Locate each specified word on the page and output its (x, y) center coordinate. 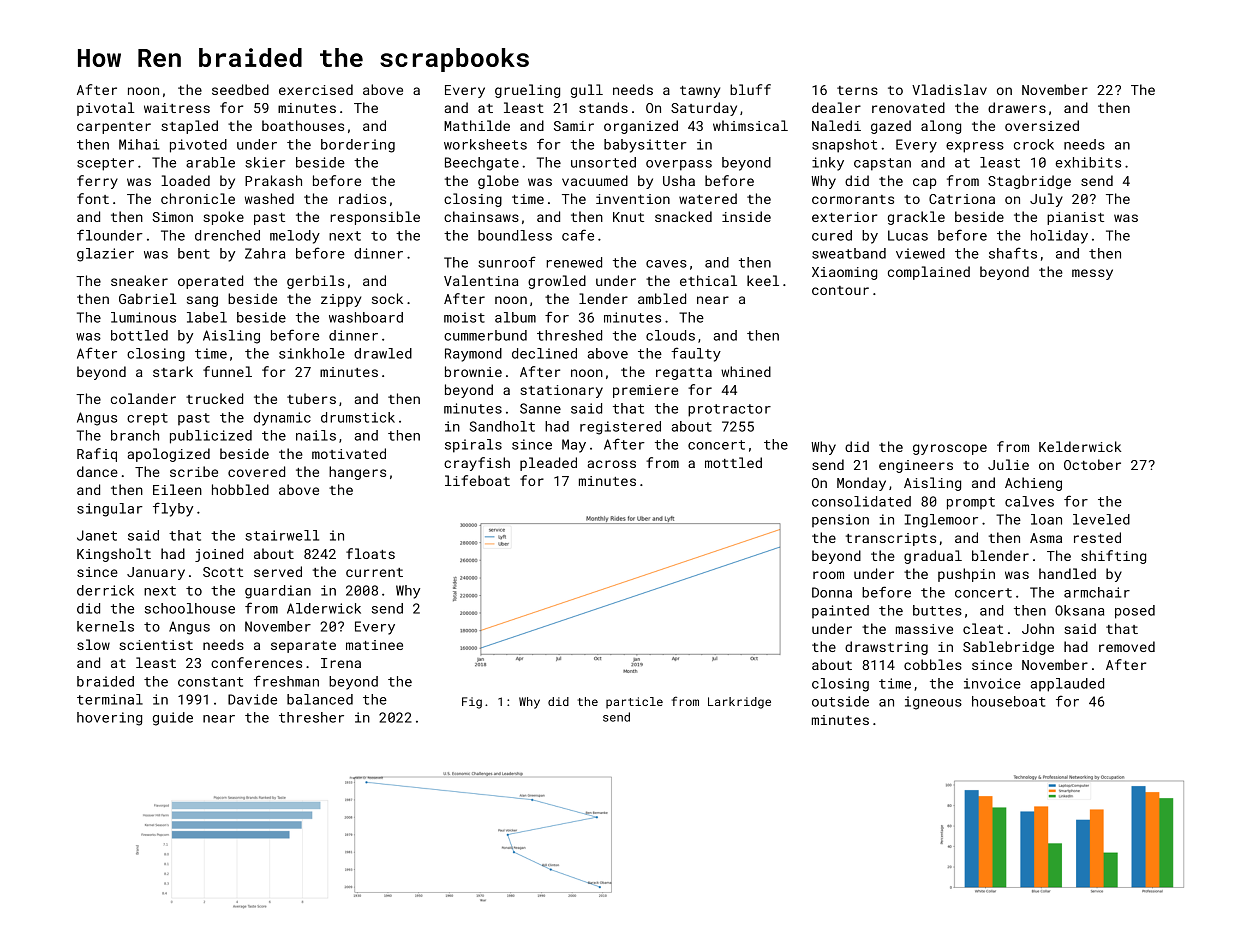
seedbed (240, 89)
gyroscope (950, 449)
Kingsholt (114, 555)
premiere (645, 391)
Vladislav (949, 89)
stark (173, 371)
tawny (700, 92)
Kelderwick (1080, 446)
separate (303, 647)
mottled (733, 462)
